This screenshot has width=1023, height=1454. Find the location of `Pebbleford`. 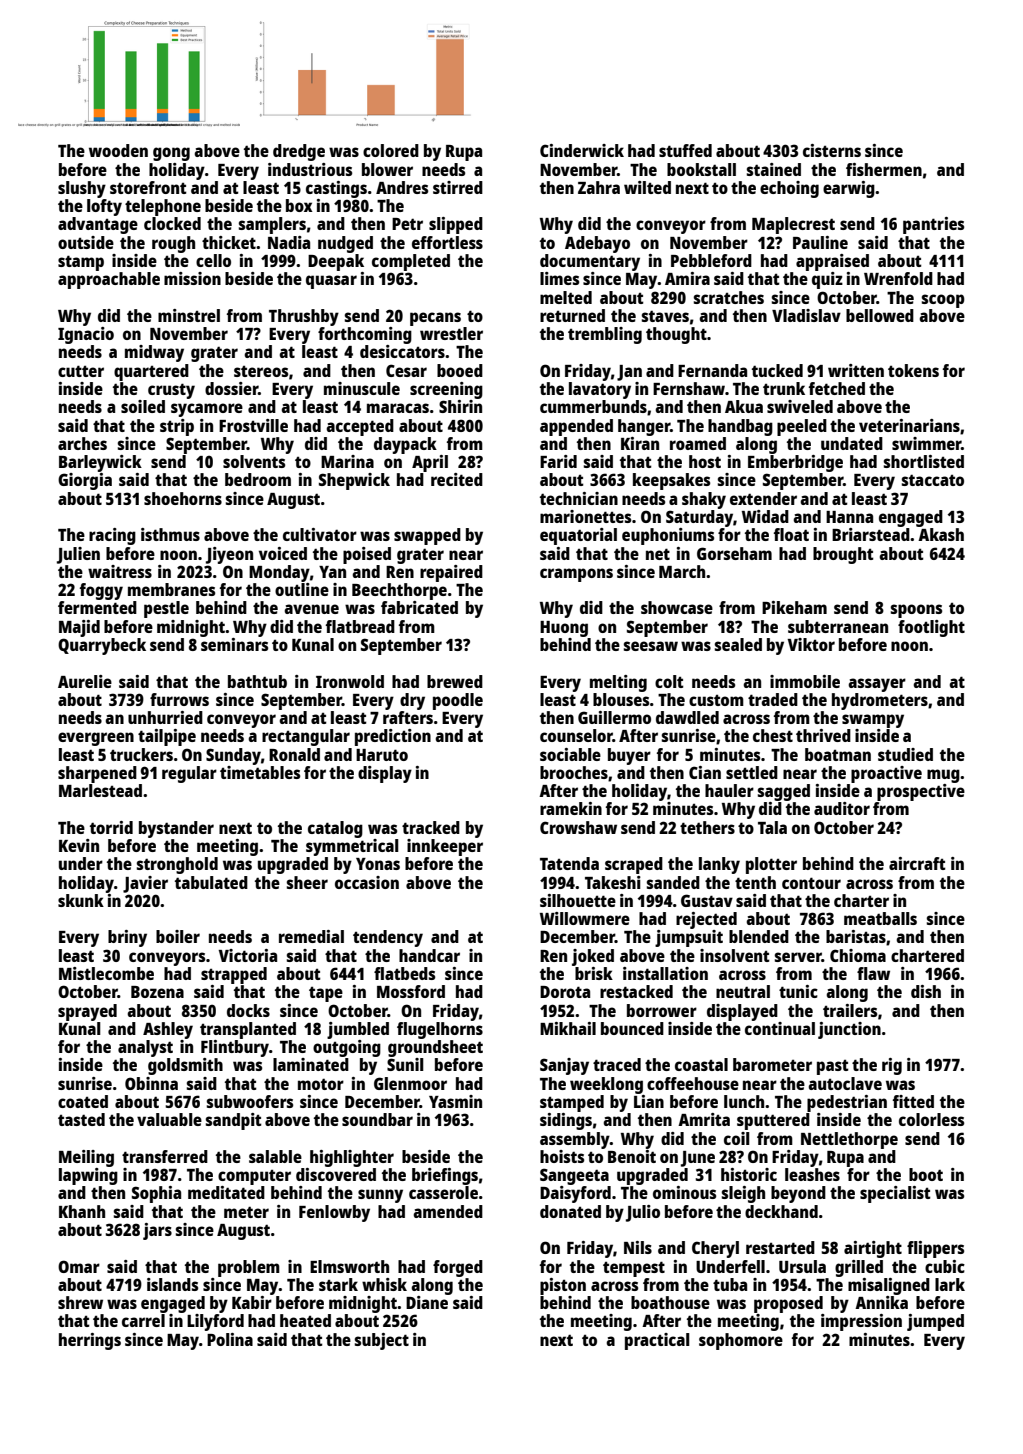

Pebbleford is located at coordinates (711, 260).
